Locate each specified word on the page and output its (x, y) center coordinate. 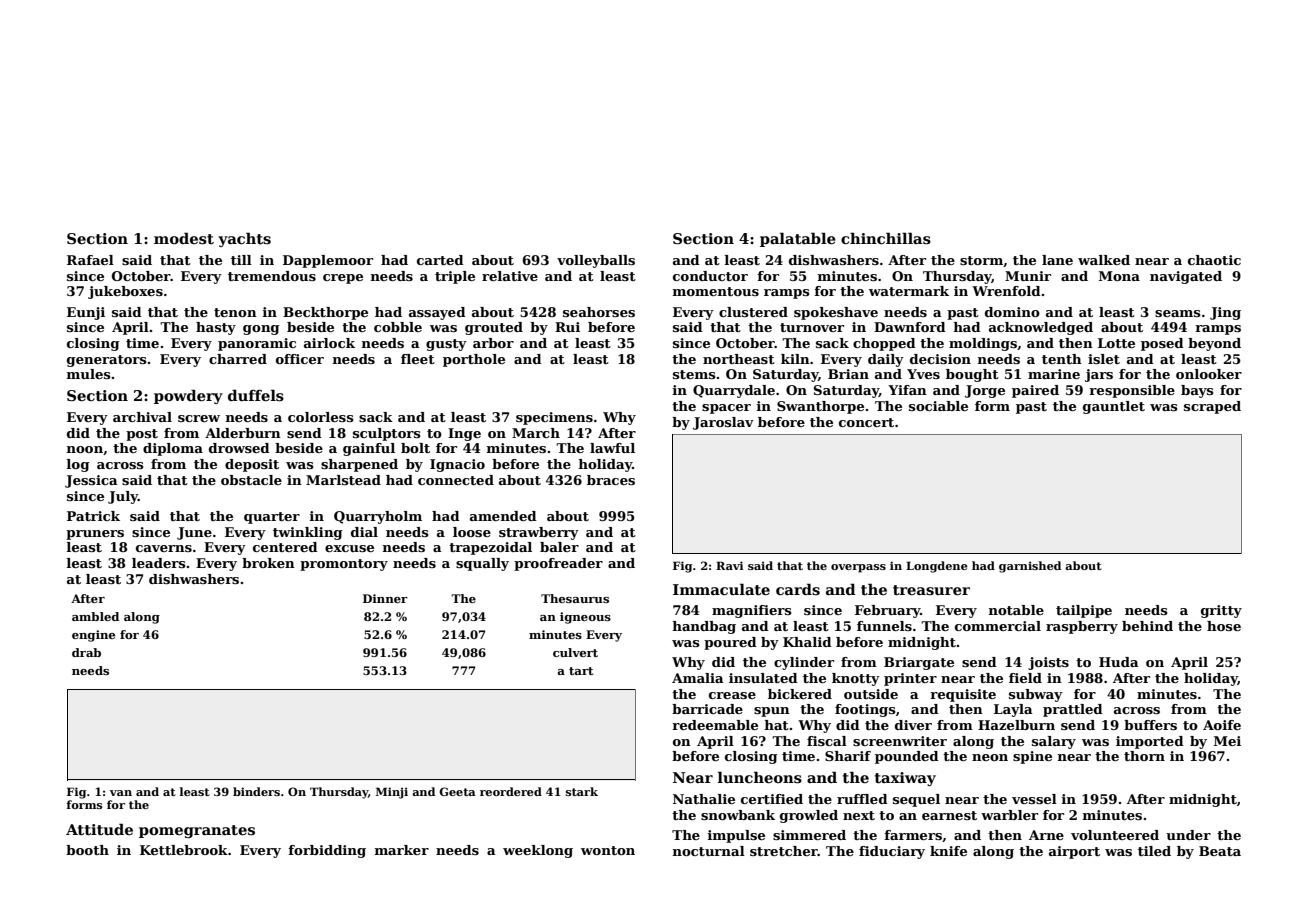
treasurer (931, 590)
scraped (1212, 407)
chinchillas (886, 238)
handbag (704, 627)
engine (93, 636)
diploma (173, 449)
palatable (798, 239)
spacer (726, 409)
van (121, 793)
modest (184, 238)
